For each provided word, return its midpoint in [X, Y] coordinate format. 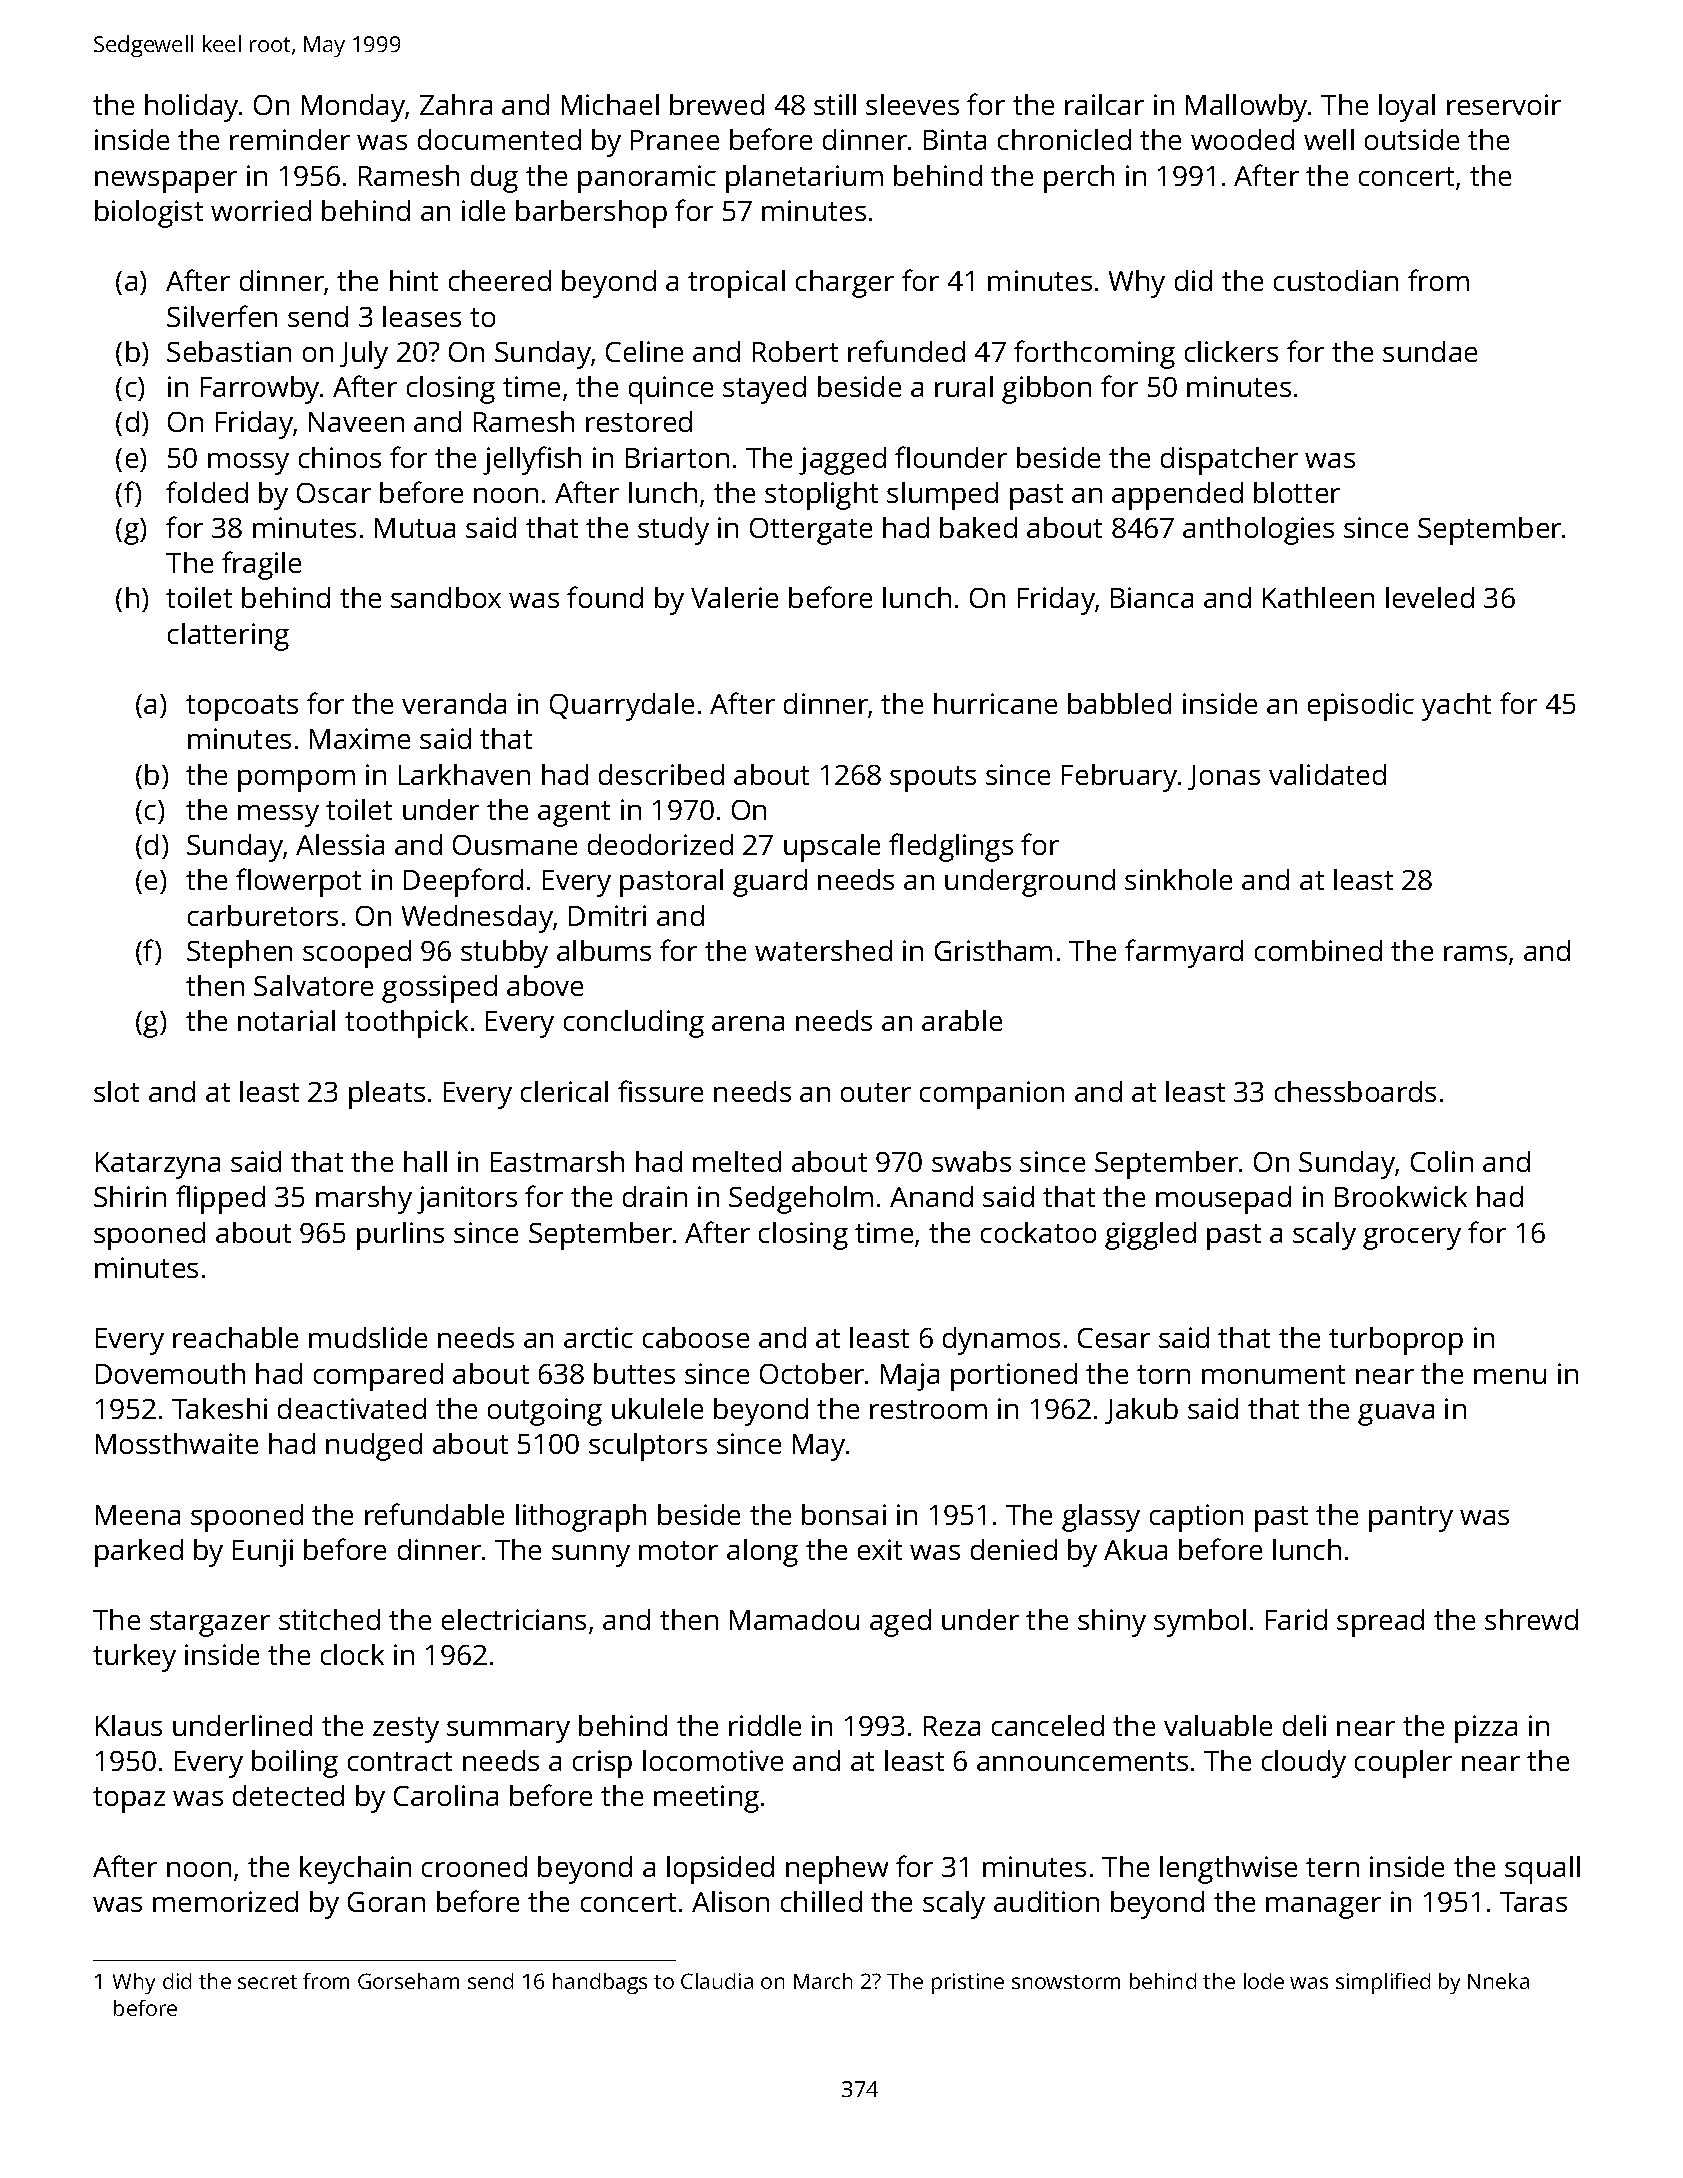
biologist [149, 214]
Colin [1442, 1161]
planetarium [804, 179]
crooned [474, 1866]
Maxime [360, 738]
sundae [1430, 351]
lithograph [581, 1518]
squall [1542, 1870]
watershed [823, 950]
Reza [952, 1726]
